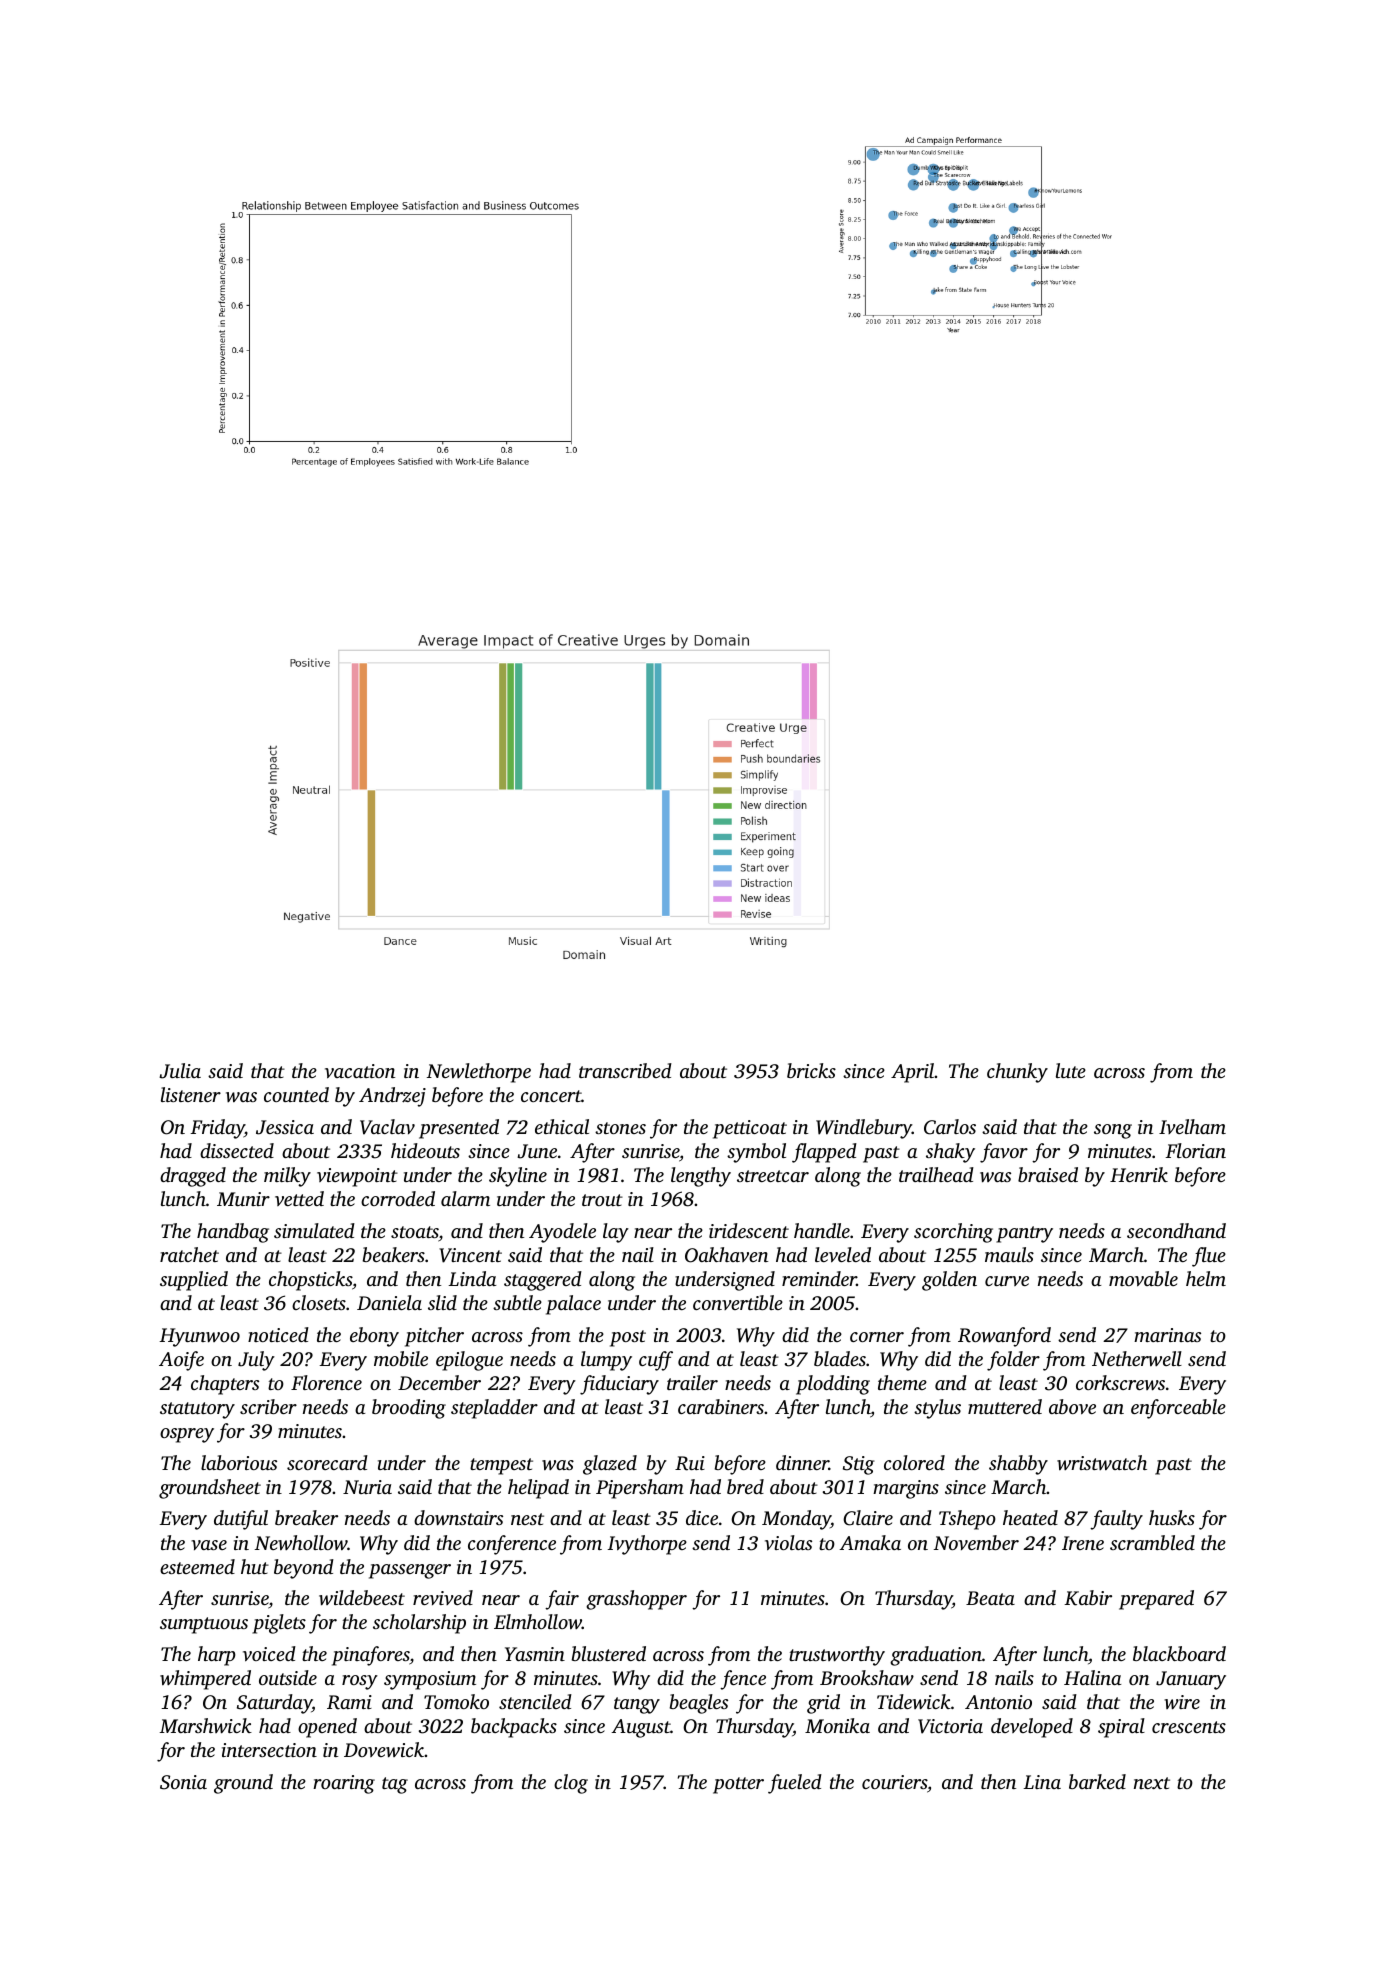 The height and width of the page is (1969, 1386). I want to click on iridescent, so click(749, 1230).
